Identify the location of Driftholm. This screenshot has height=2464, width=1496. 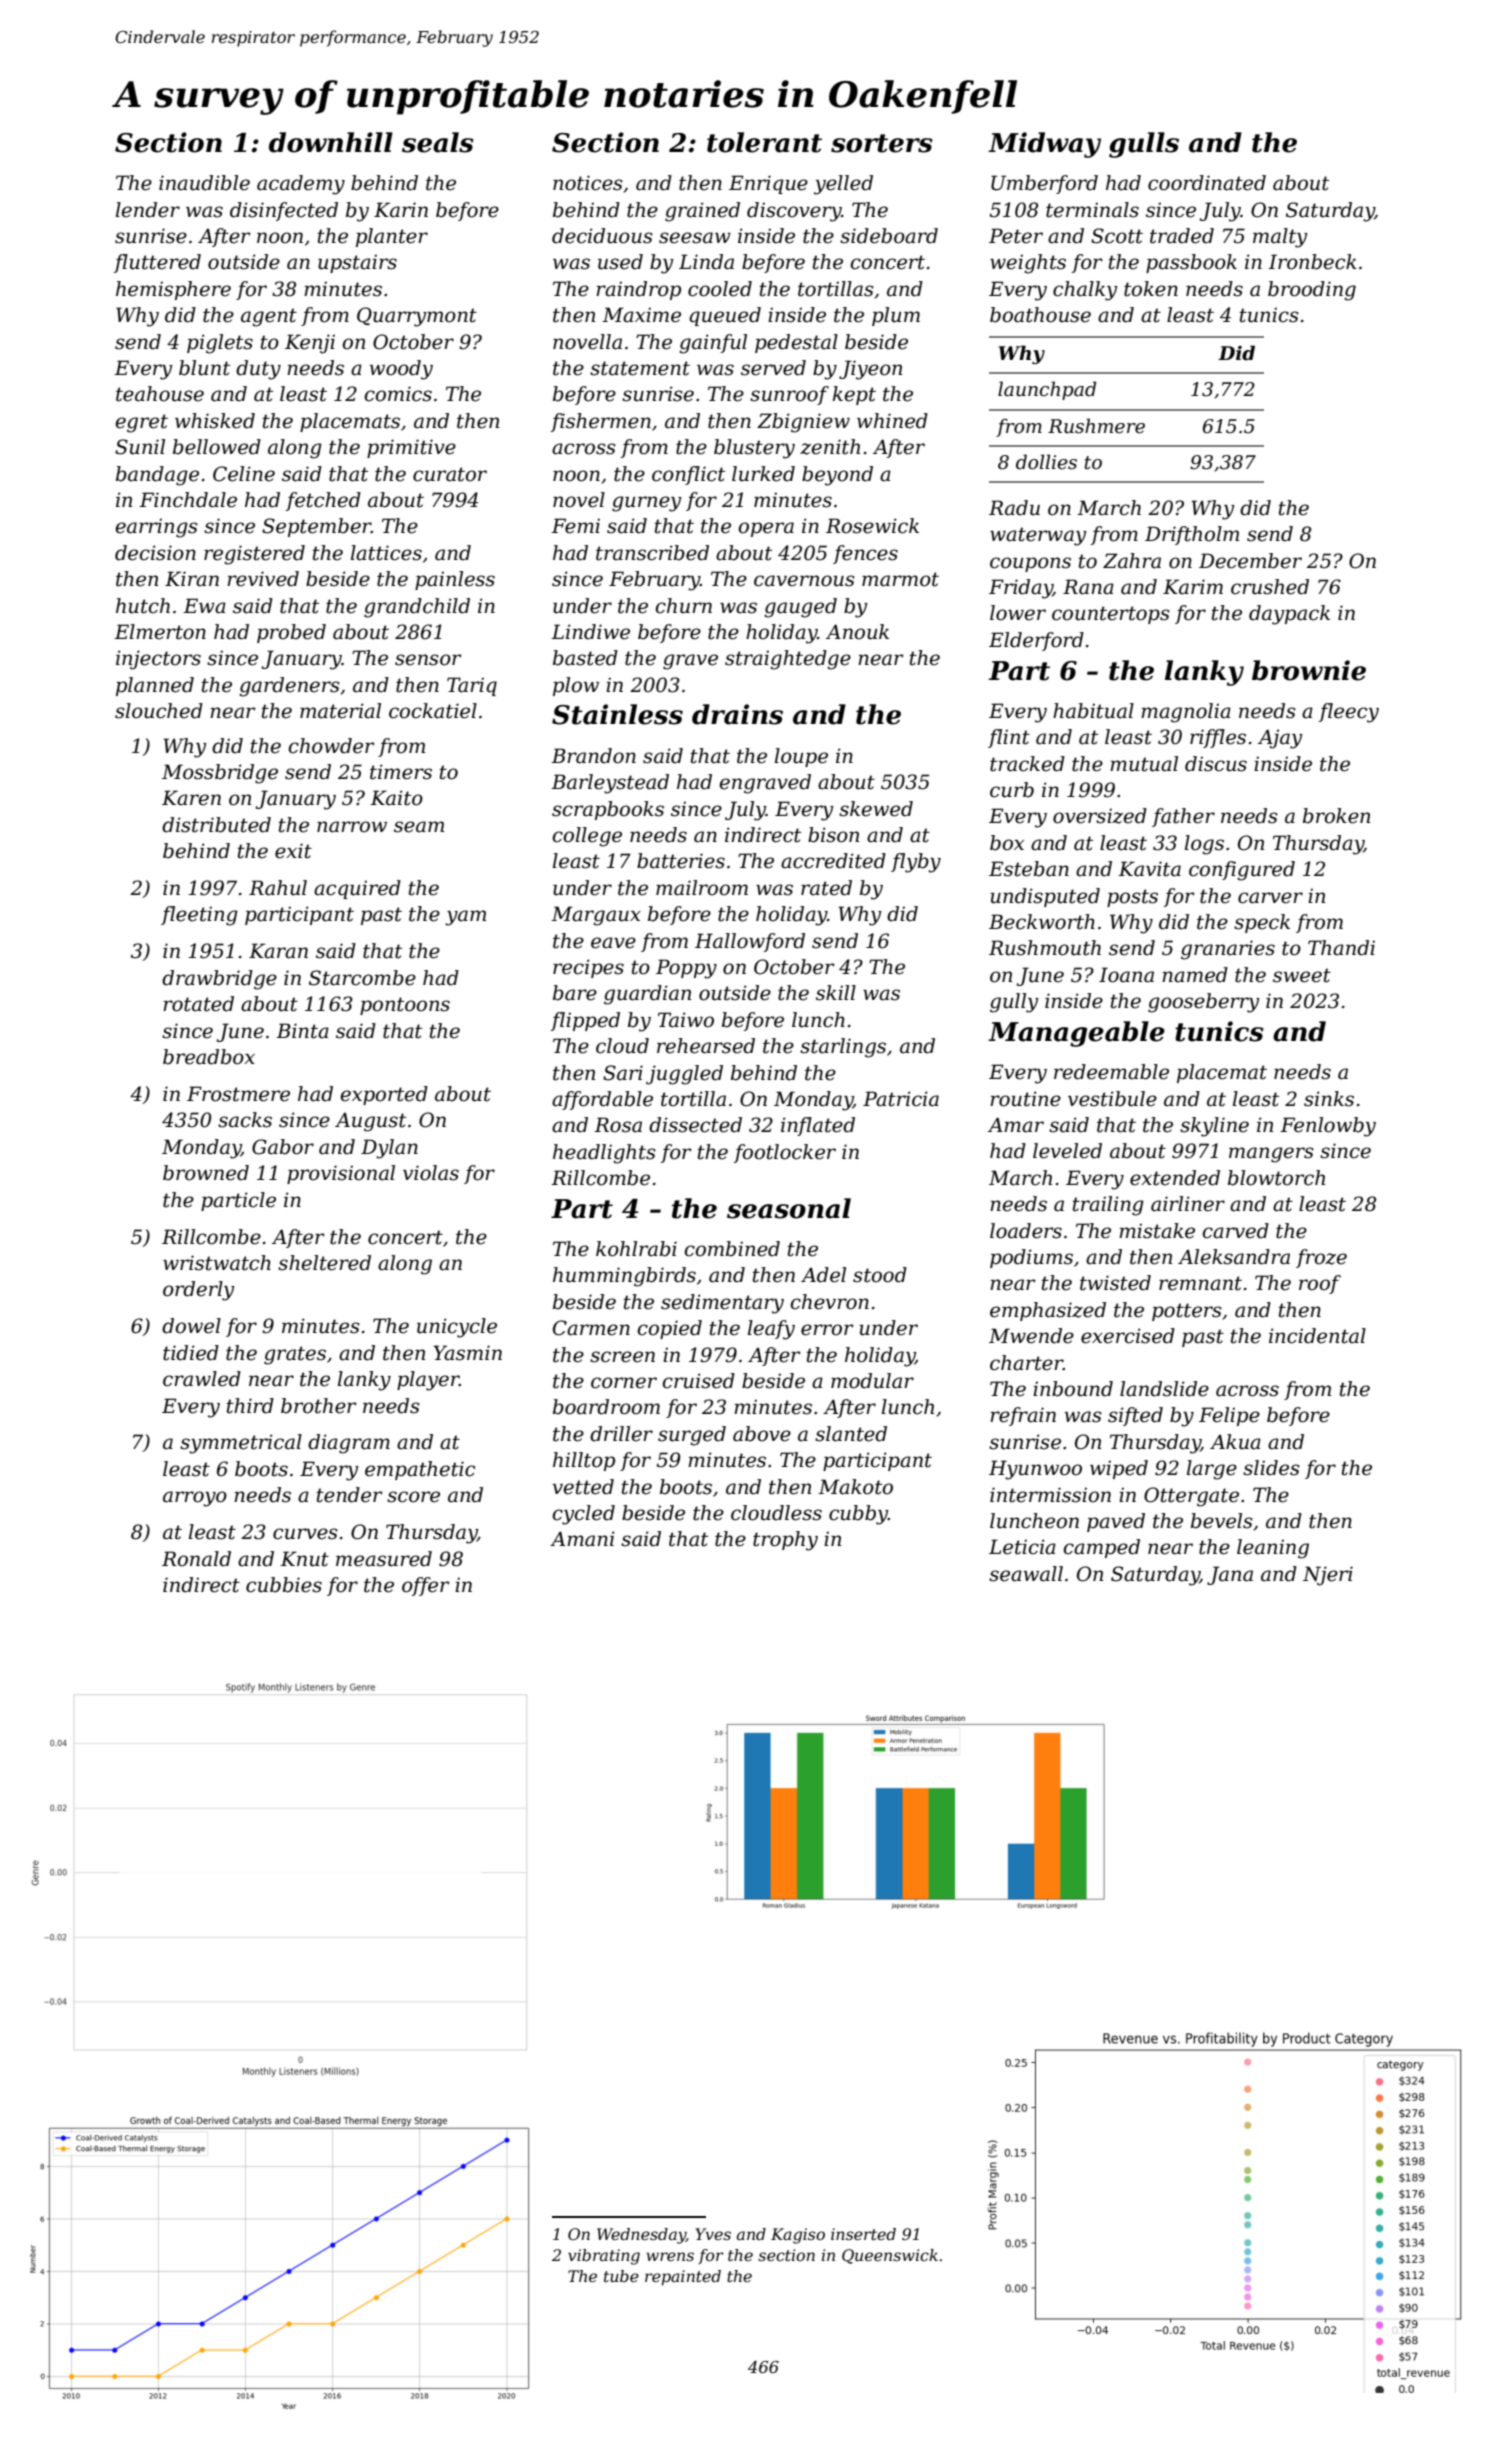
(1192, 535).
